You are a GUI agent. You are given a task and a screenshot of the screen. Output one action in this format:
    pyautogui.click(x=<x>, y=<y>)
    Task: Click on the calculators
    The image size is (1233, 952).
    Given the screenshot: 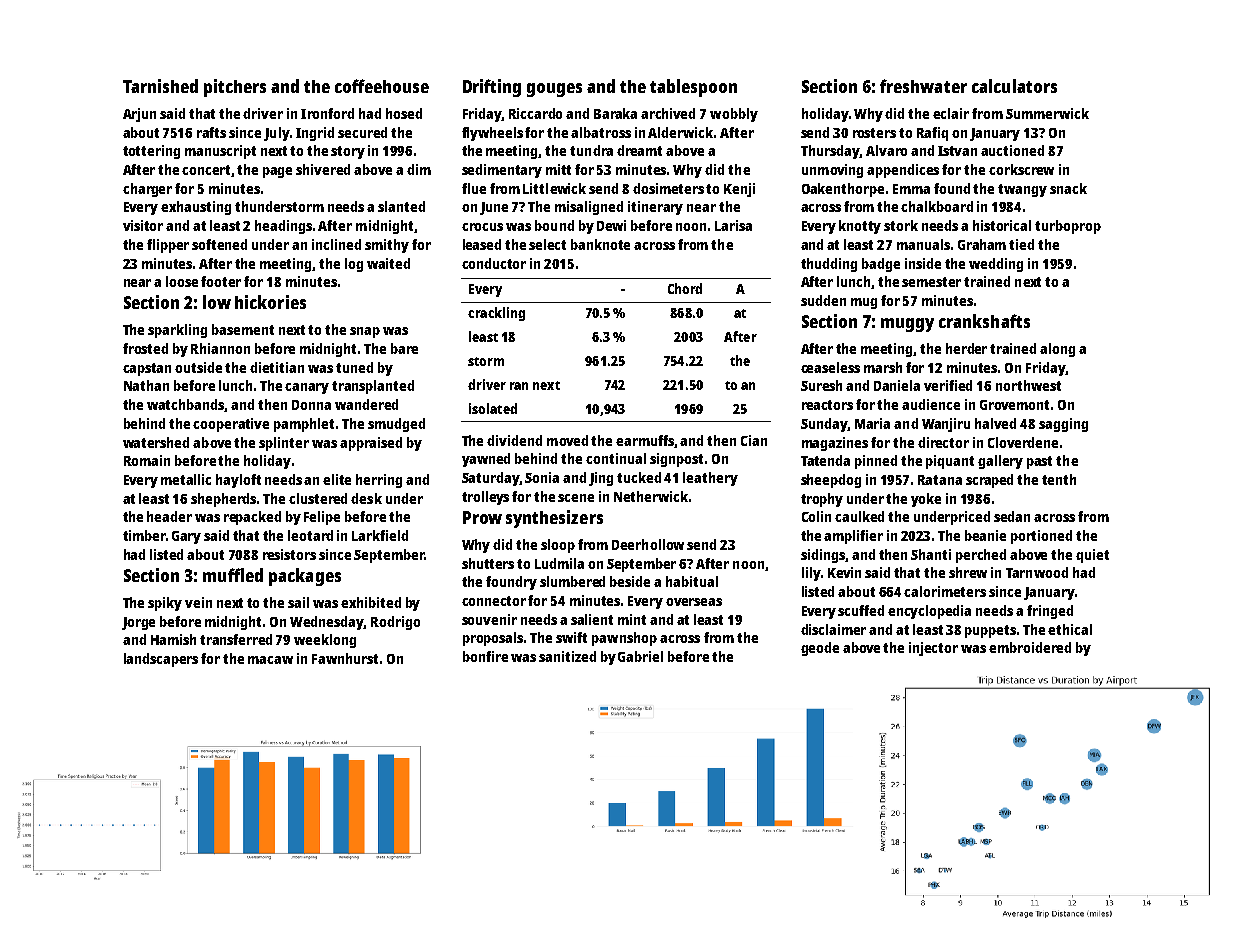 What is the action you would take?
    pyautogui.click(x=1014, y=86)
